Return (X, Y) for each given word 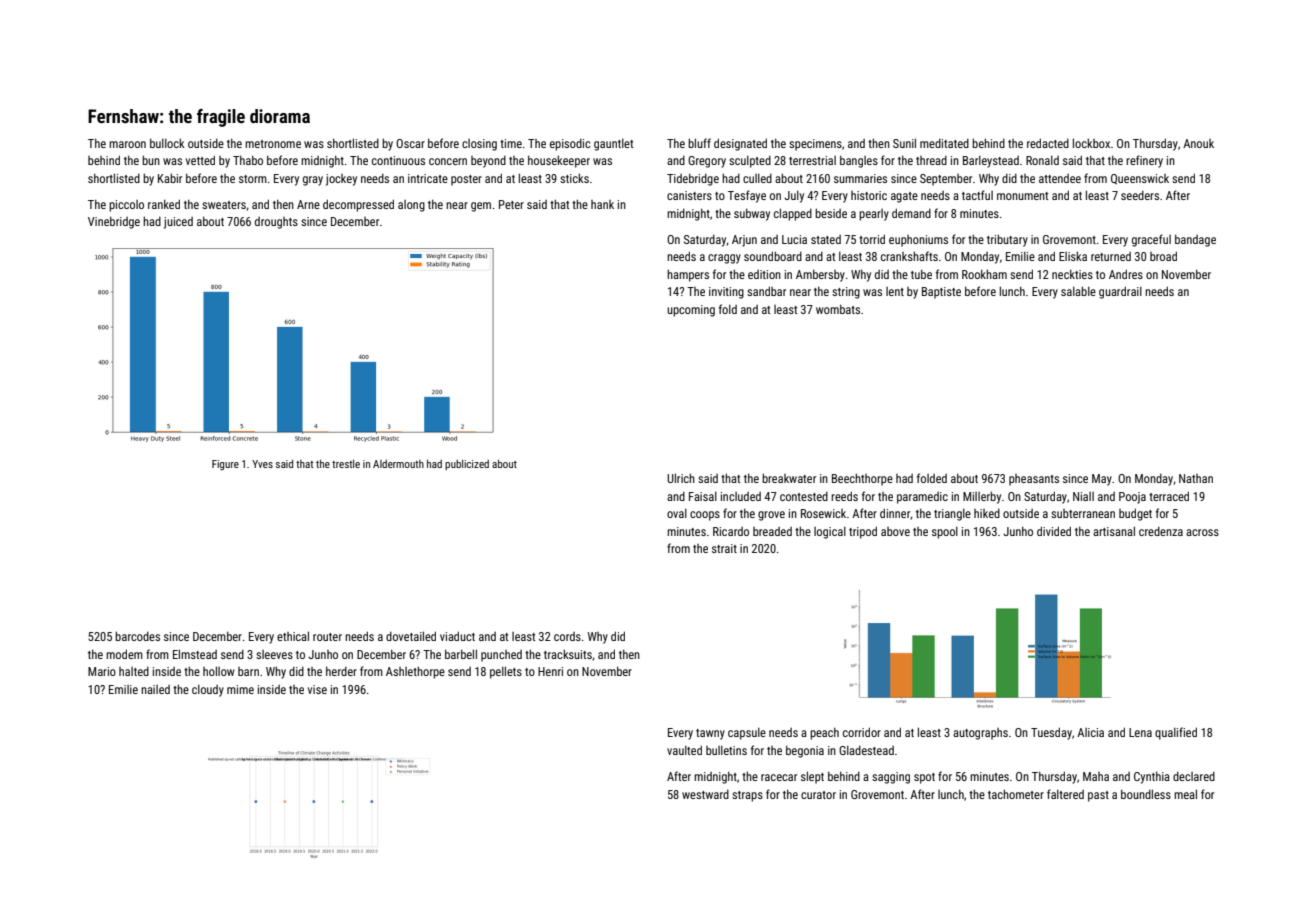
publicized (467, 465)
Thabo (248, 160)
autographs (980, 734)
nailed (155, 689)
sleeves (274, 654)
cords (567, 636)
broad (1163, 256)
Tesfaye (747, 196)
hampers (688, 275)
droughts (276, 223)
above (895, 531)
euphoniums (918, 241)
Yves (262, 464)
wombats (838, 309)
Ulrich (681, 478)
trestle (346, 464)
